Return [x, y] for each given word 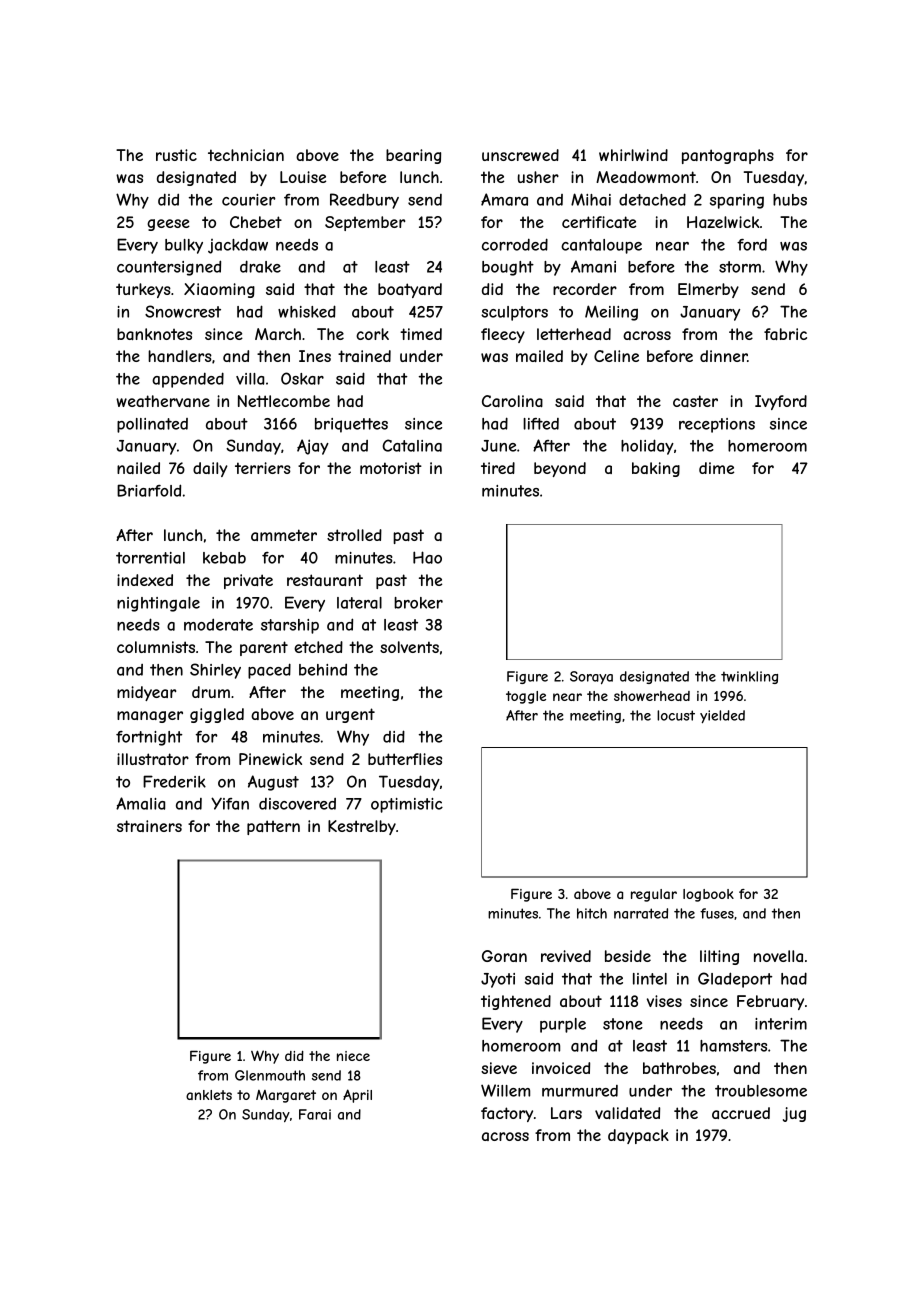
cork [372, 334]
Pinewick [270, 759]
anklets [209, 1095]
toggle [526, 697]
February [770, 1002]
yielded [722, 716]
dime [716, 468]
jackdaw [238, 246]
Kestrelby [362, 827]
